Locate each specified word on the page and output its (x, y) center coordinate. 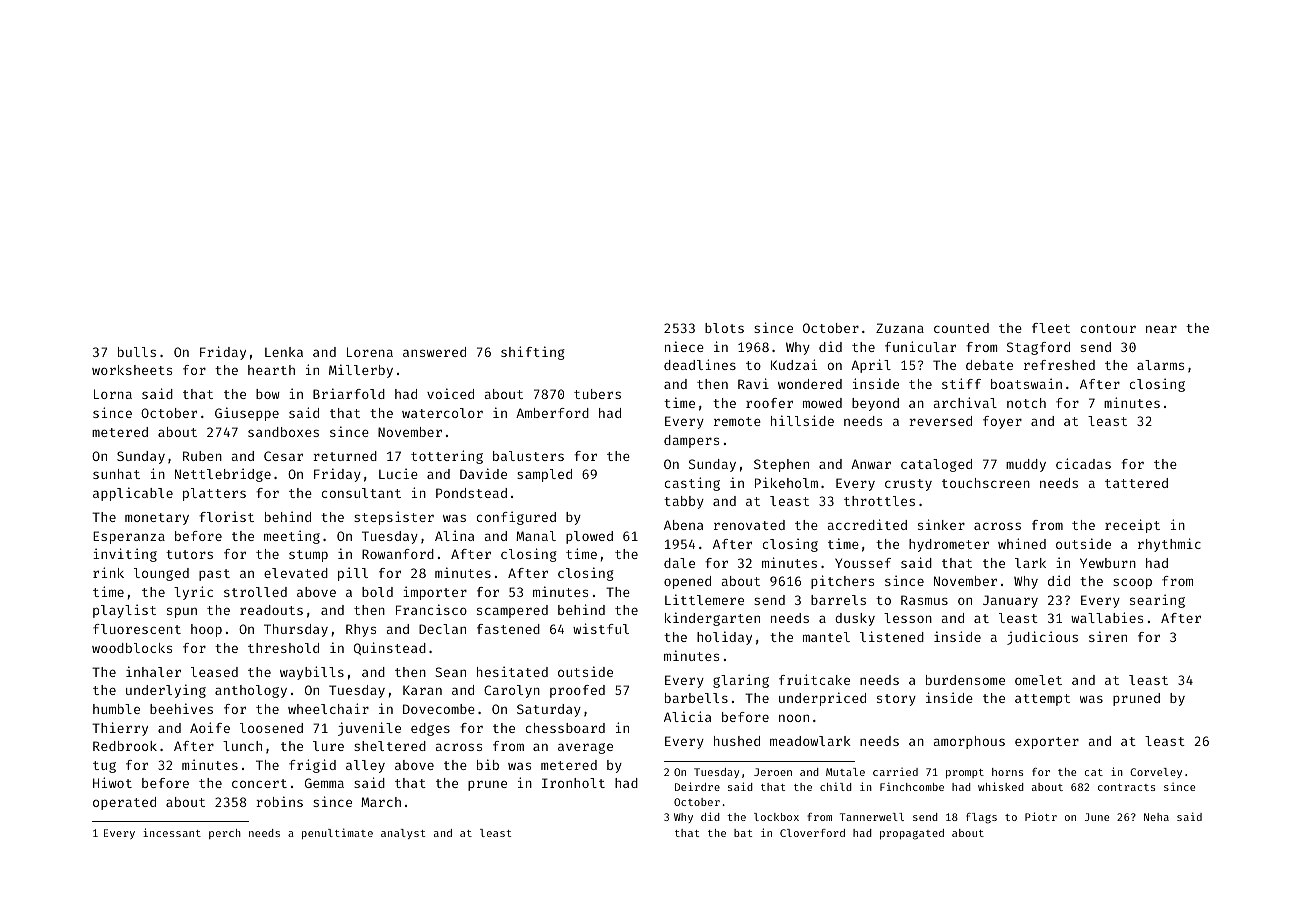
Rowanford (398, 554)
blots (724, 328)
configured (516, 518)
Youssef (863, 563)
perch (225, 834)
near (1161, 329)
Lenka (284, 352)
